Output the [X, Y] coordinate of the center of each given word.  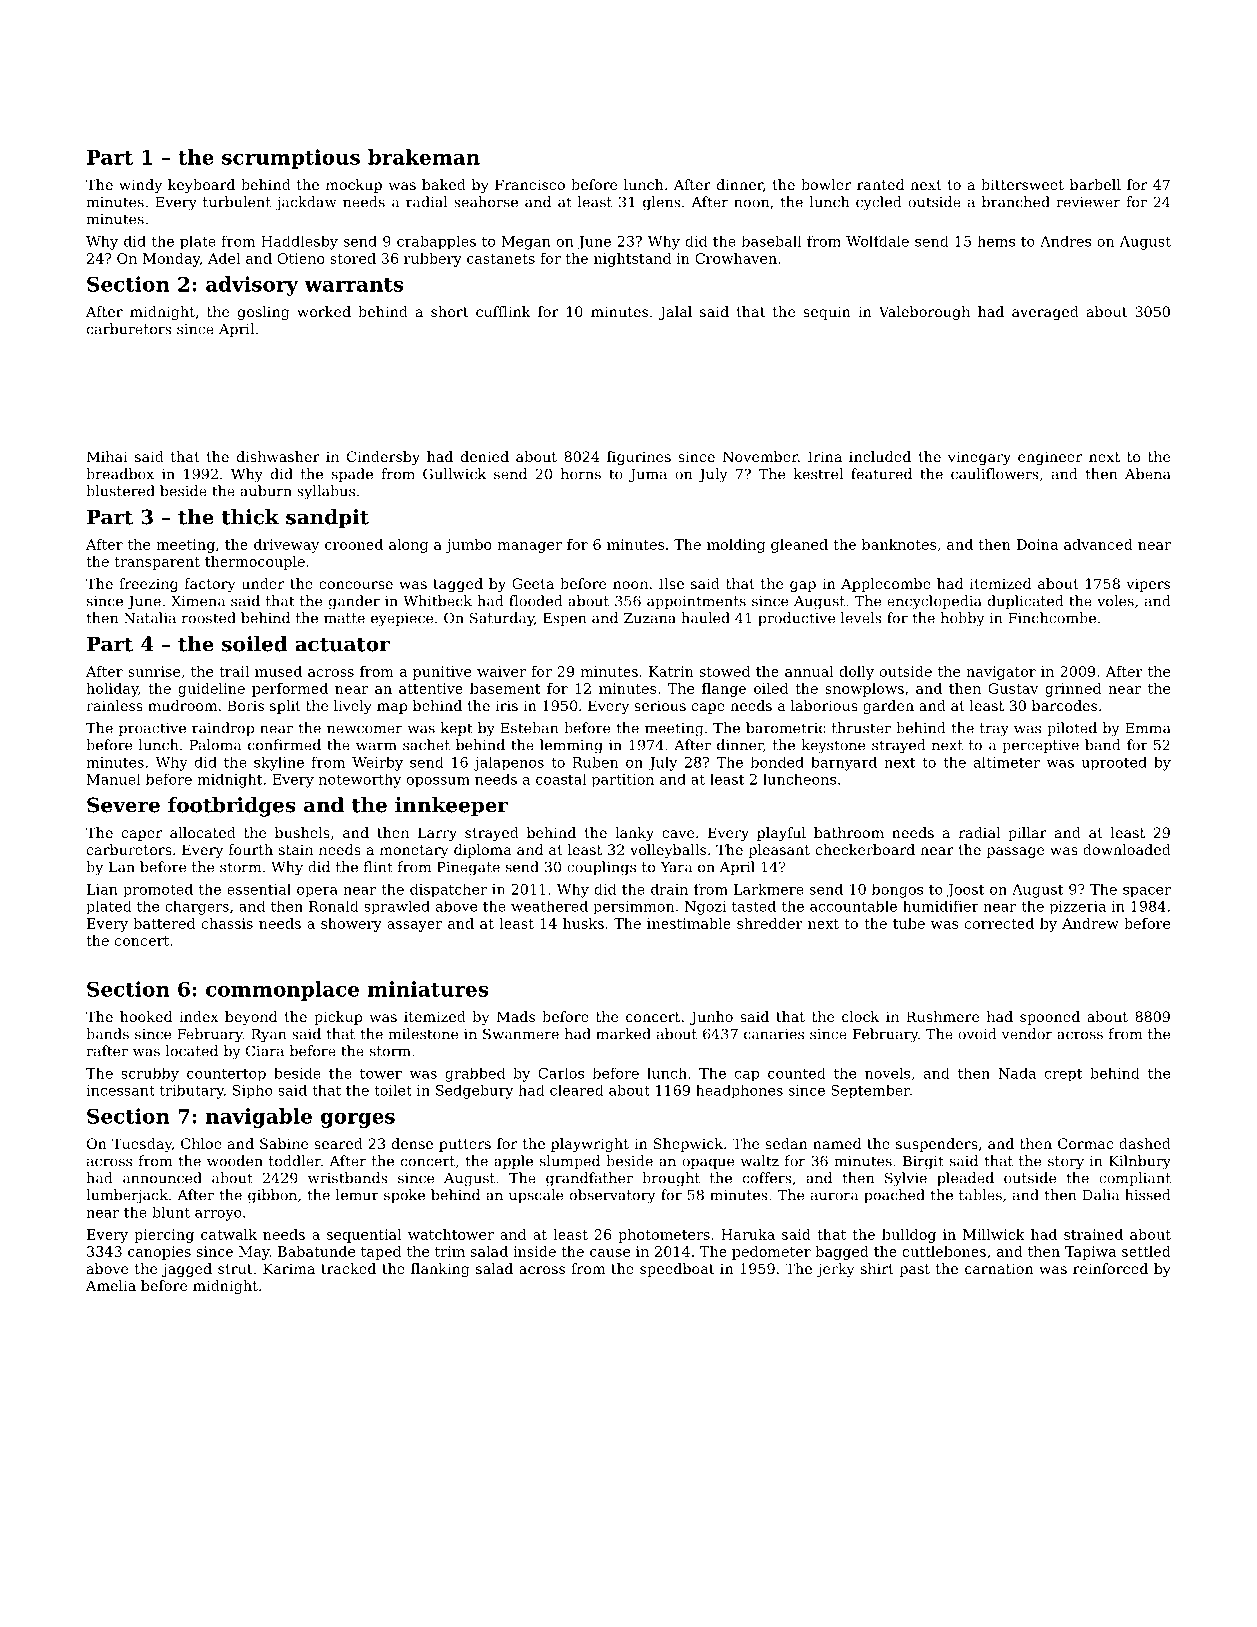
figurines [639, 458]
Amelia [111, 1285]
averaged [1045, 313]
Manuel [113, 779]
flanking [440, 1270]
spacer [1147, 892]
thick [250, 517]
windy [140, 186]
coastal [561, 779]
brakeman [424, 157]
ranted [880, 184]
